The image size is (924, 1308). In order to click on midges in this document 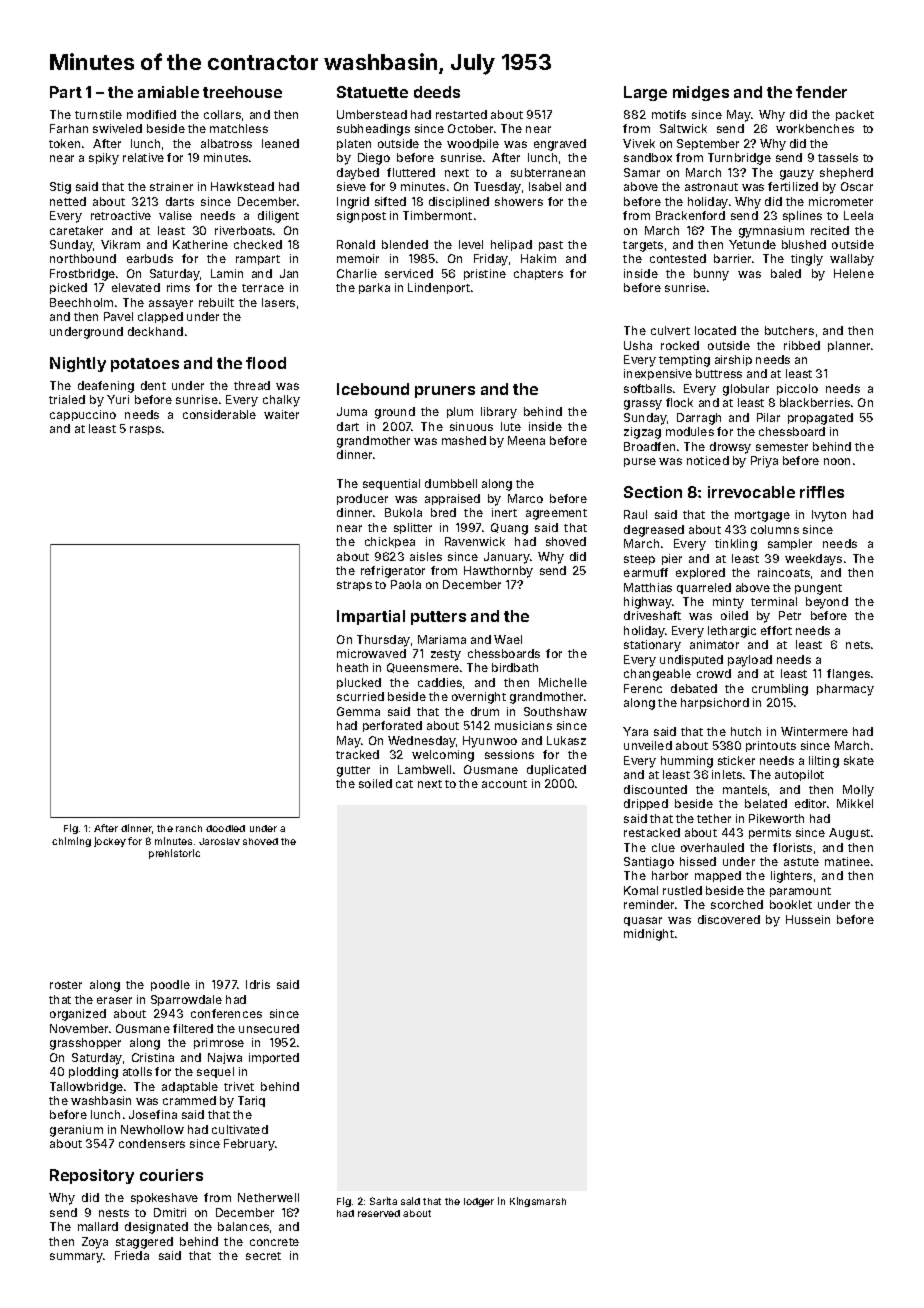, I will do `click(701, 93)`.
